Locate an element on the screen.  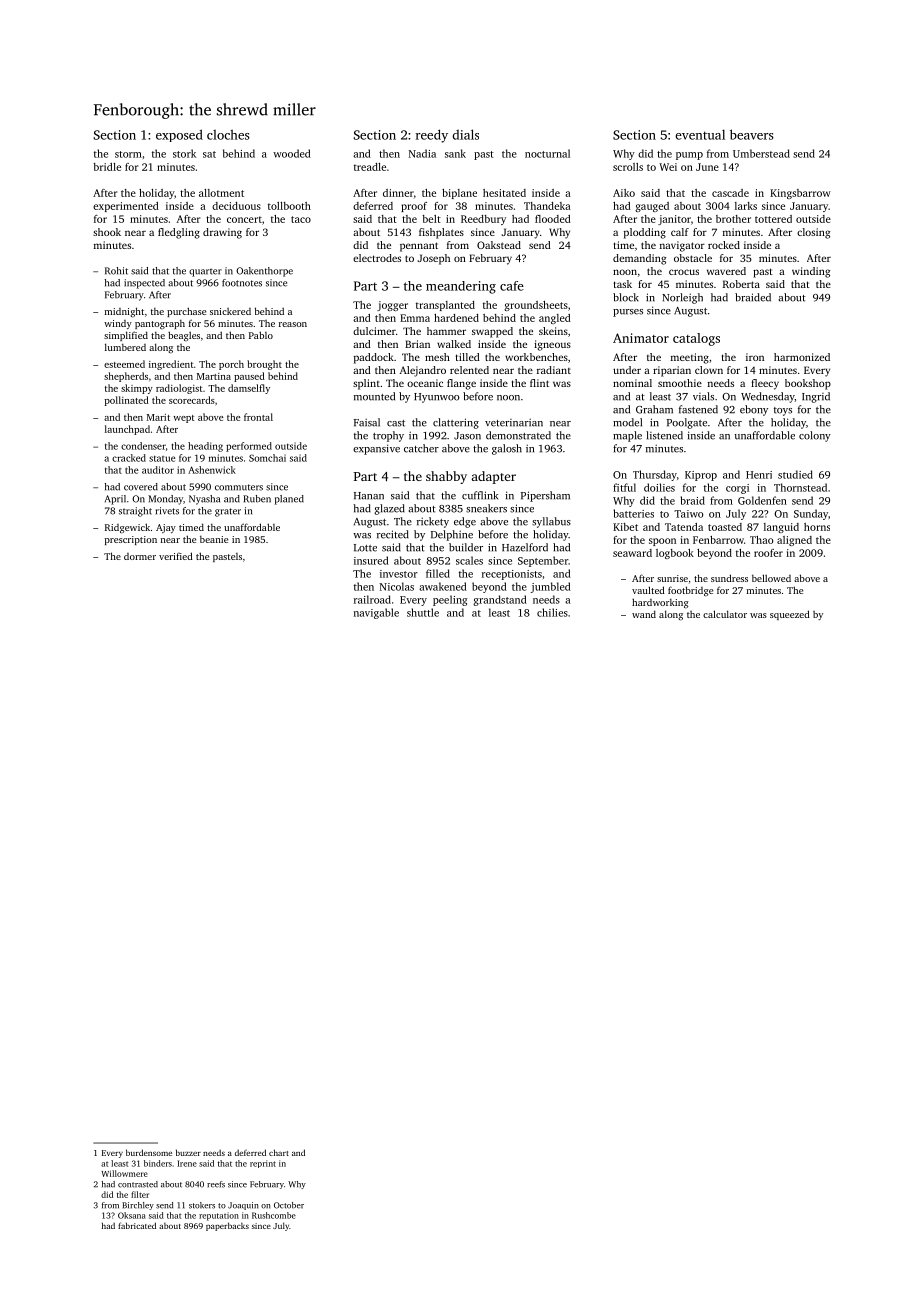
flooded is located at coordinates (553, 219).
